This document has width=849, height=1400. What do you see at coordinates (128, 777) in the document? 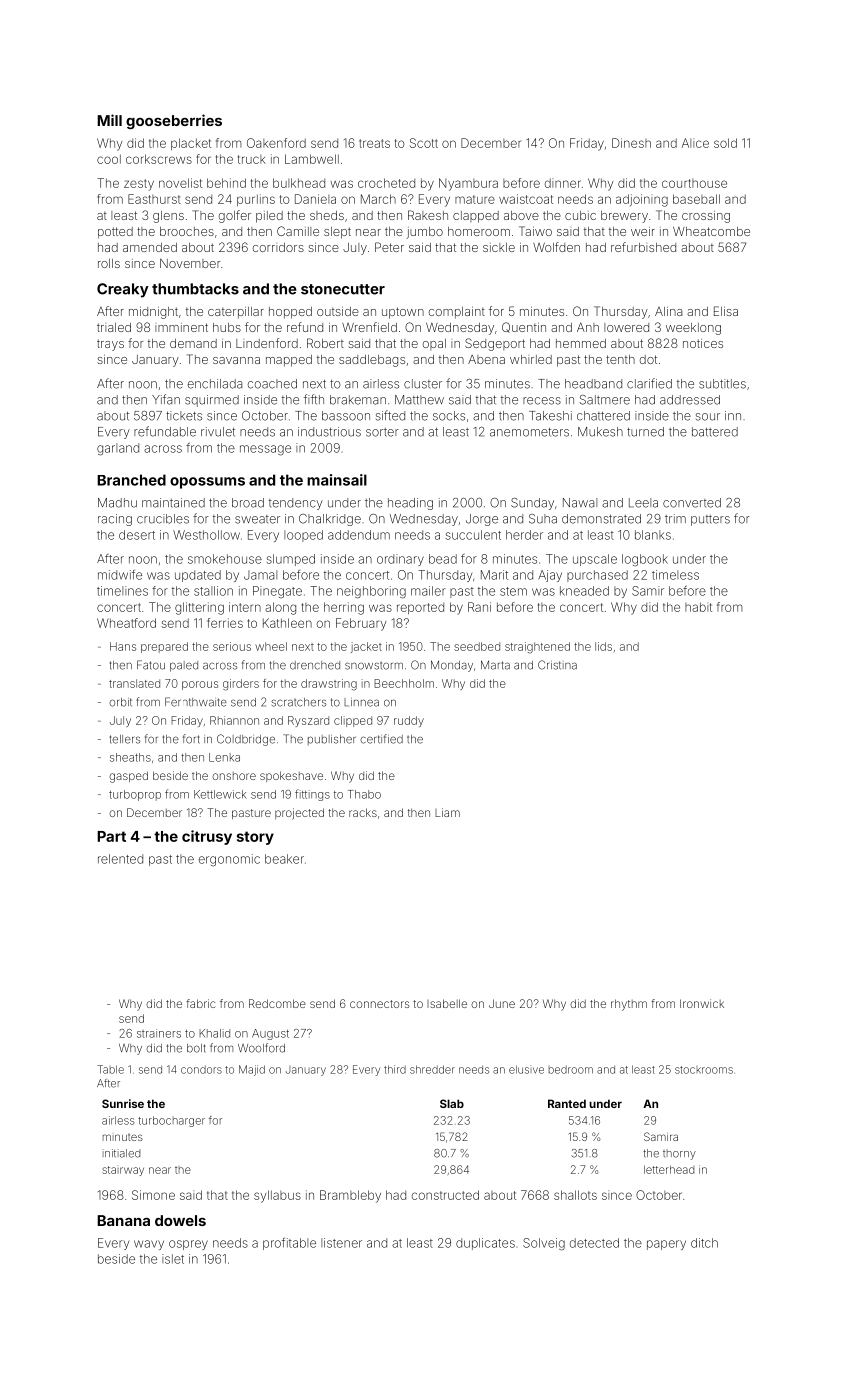
I see `gasped` at bounding box center [128, 777].
